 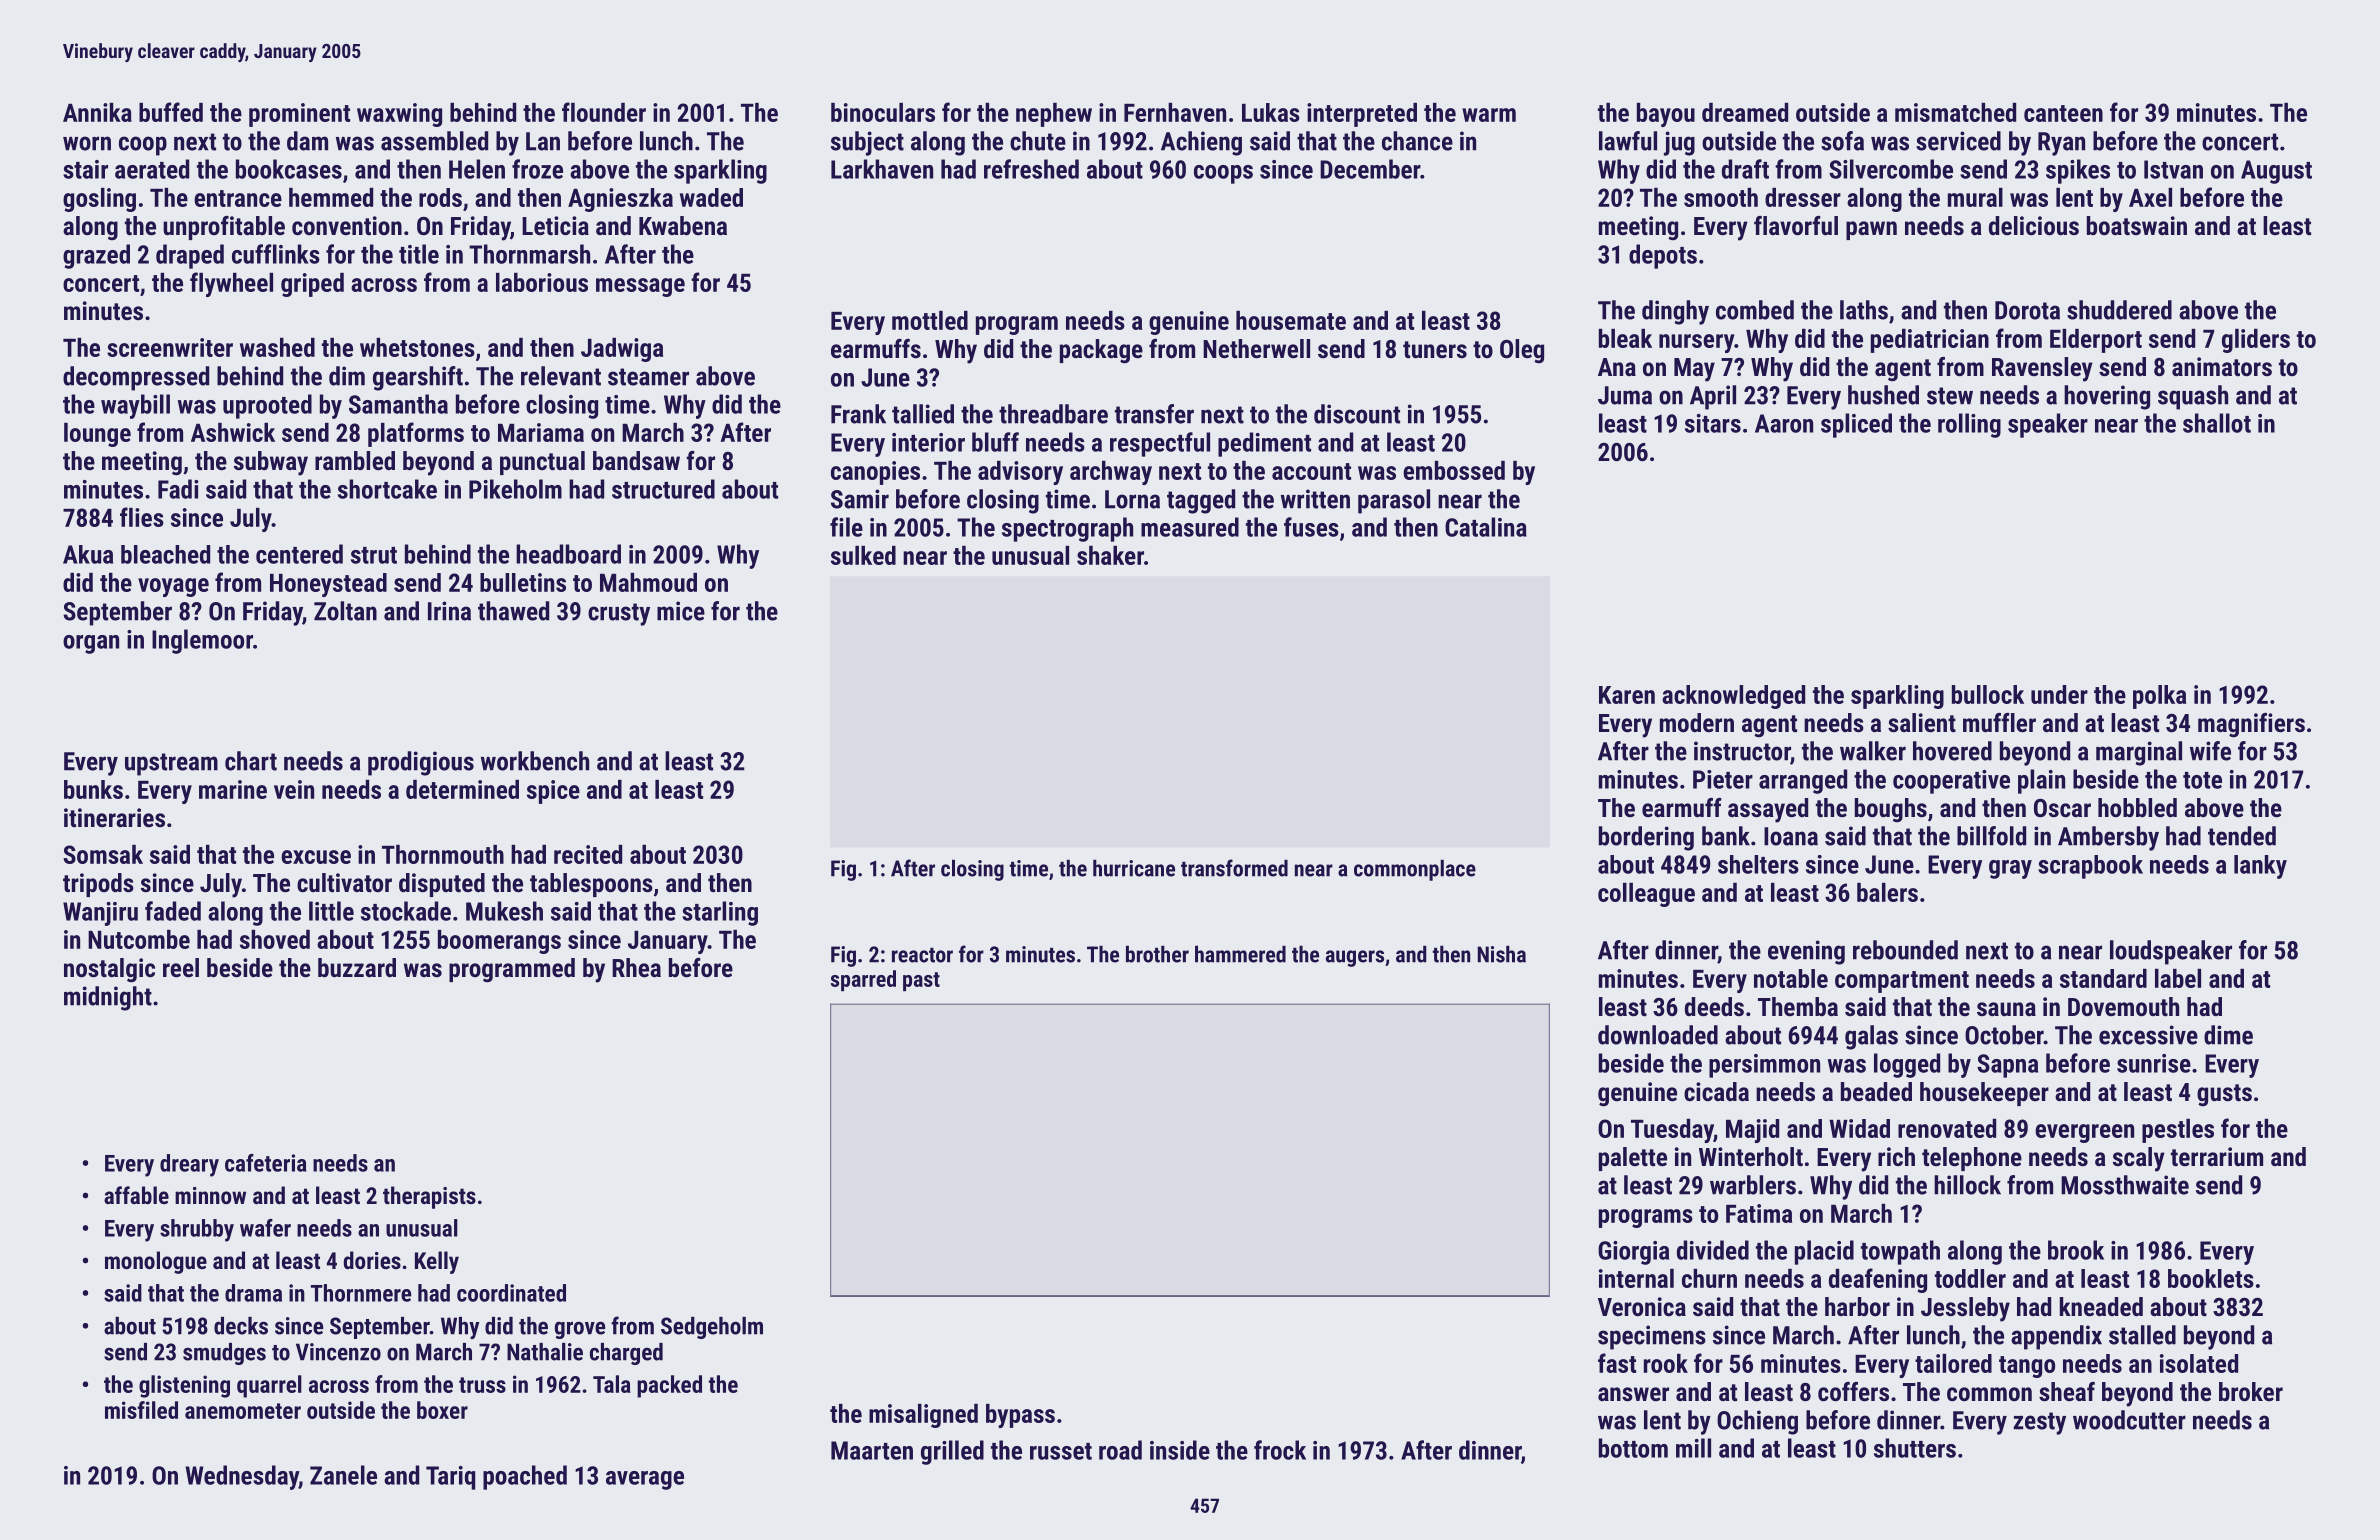 What do you see at coordinates (87, 143) in the document?
I see `worn` at bounding box center [87, 143].
